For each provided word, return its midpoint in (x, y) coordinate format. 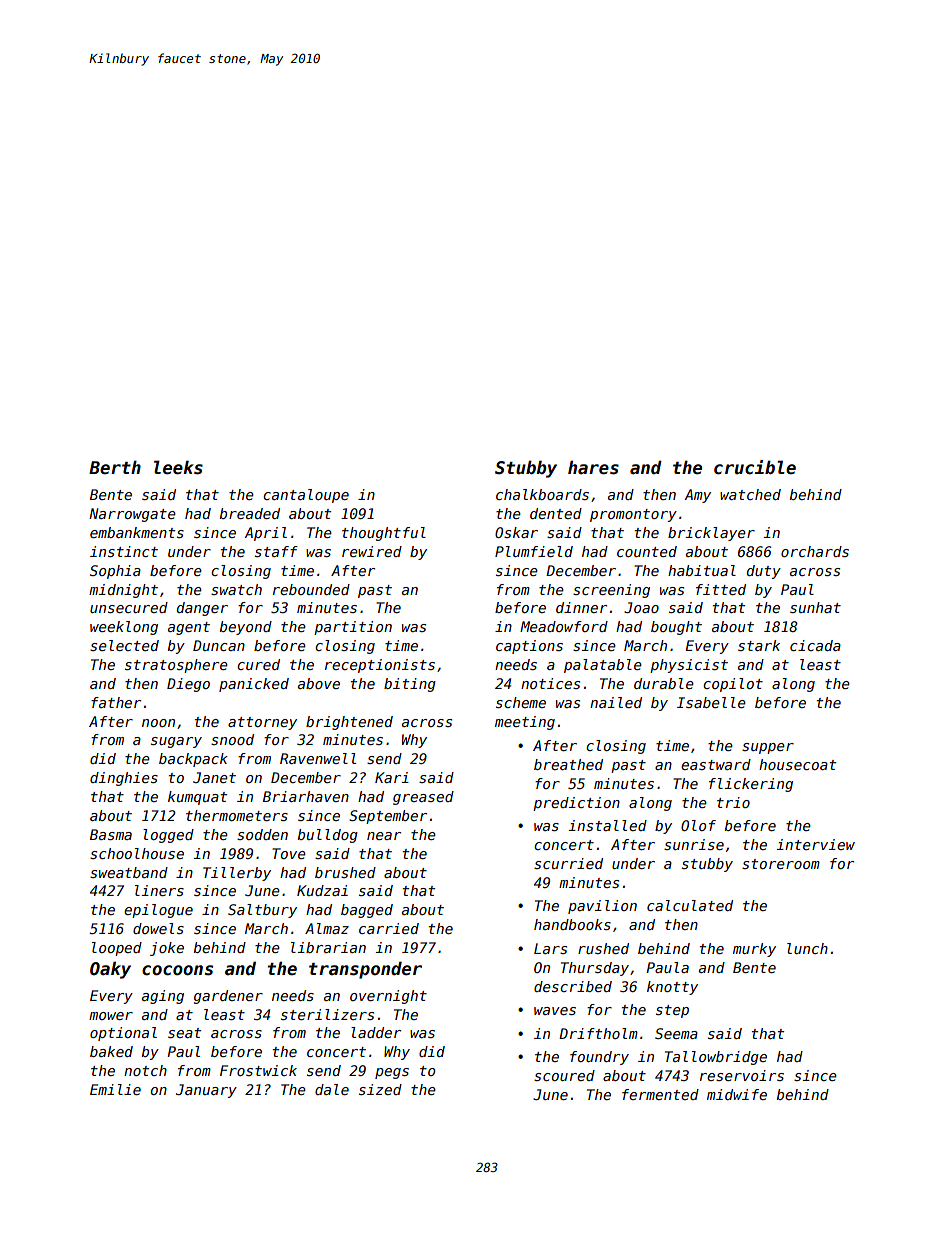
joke (167, 949)
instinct (124, 551)
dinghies (124, 779)
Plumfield (534, 551)
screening (611, 591)
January (206, 1091)
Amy (697, 496)
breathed (568, 764)
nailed (616, 702)
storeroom (781, 864)
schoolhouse (137, 853)
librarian (328, 947)
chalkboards (542, 494)
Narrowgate (132, 515)
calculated (690, 905)
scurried (568, 863)
